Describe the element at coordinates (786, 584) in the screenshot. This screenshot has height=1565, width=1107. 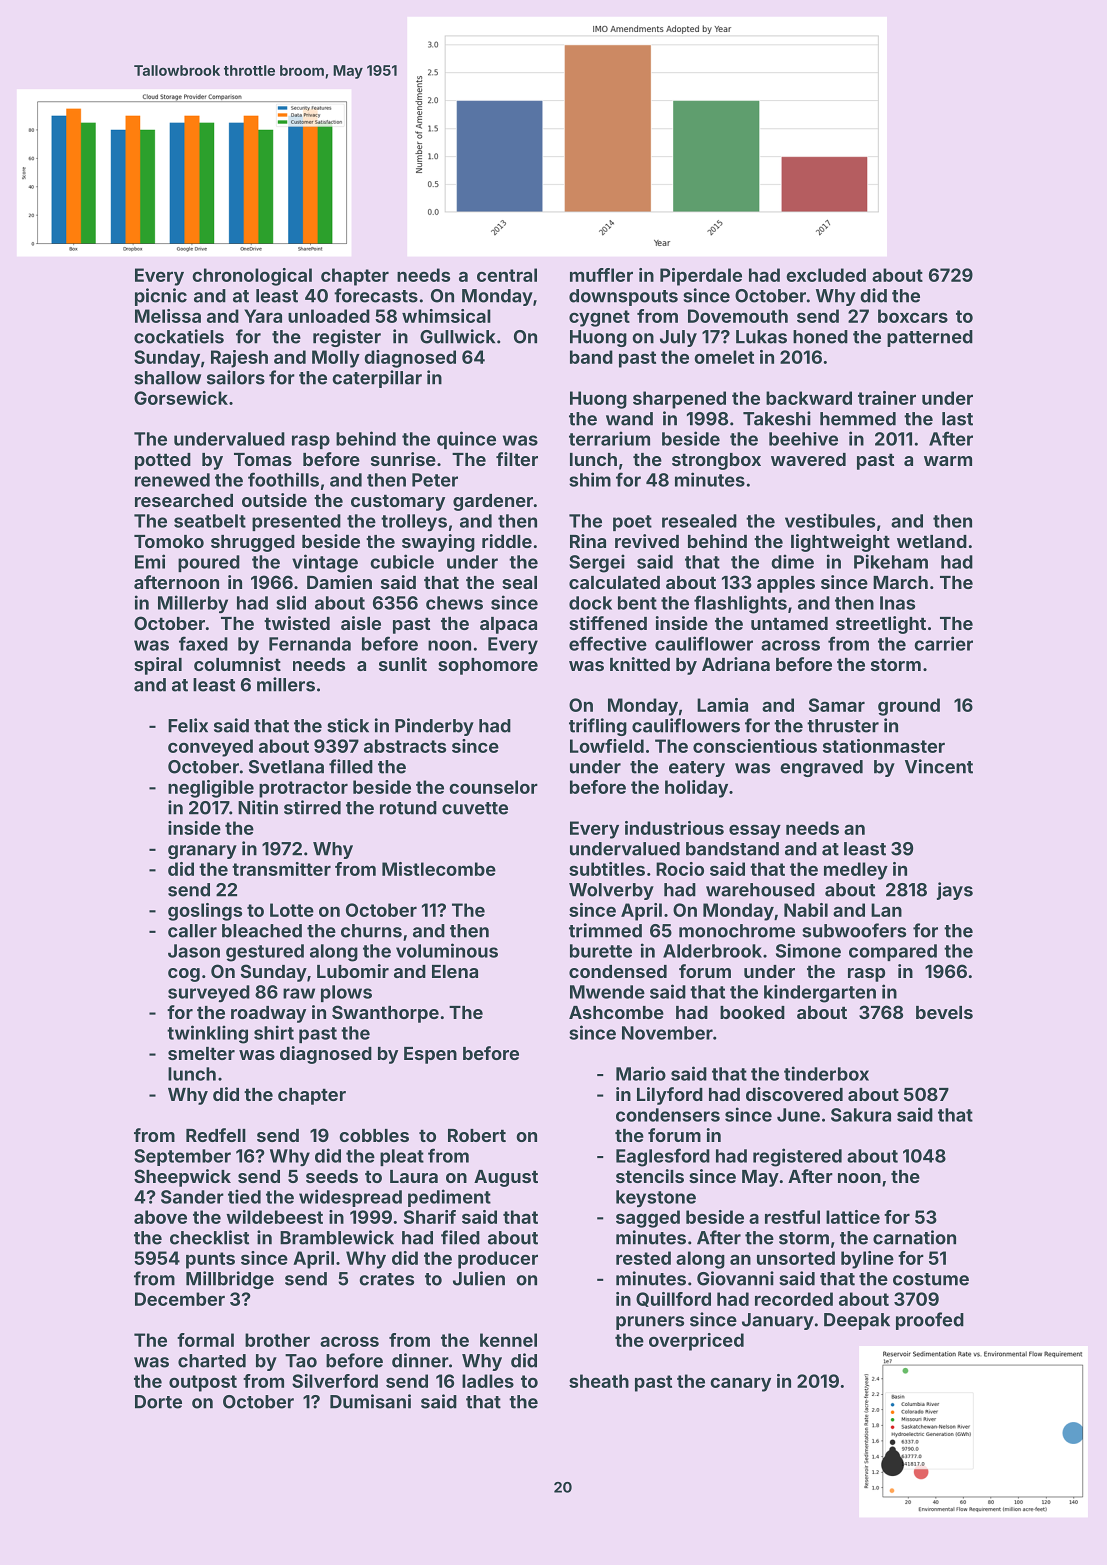
I see `apples` at that location.
